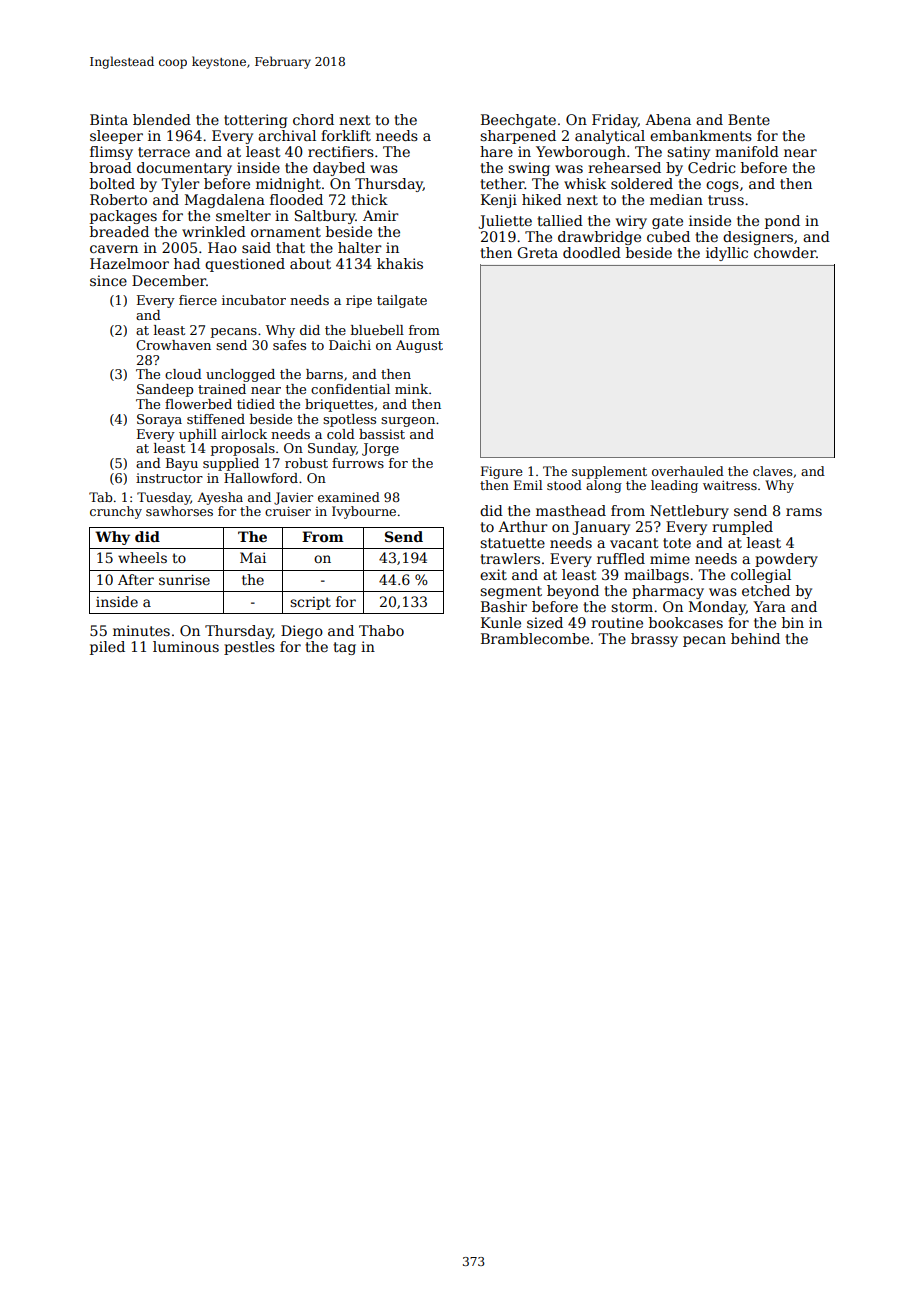  I want to click on terrace, so click(164, 152).
